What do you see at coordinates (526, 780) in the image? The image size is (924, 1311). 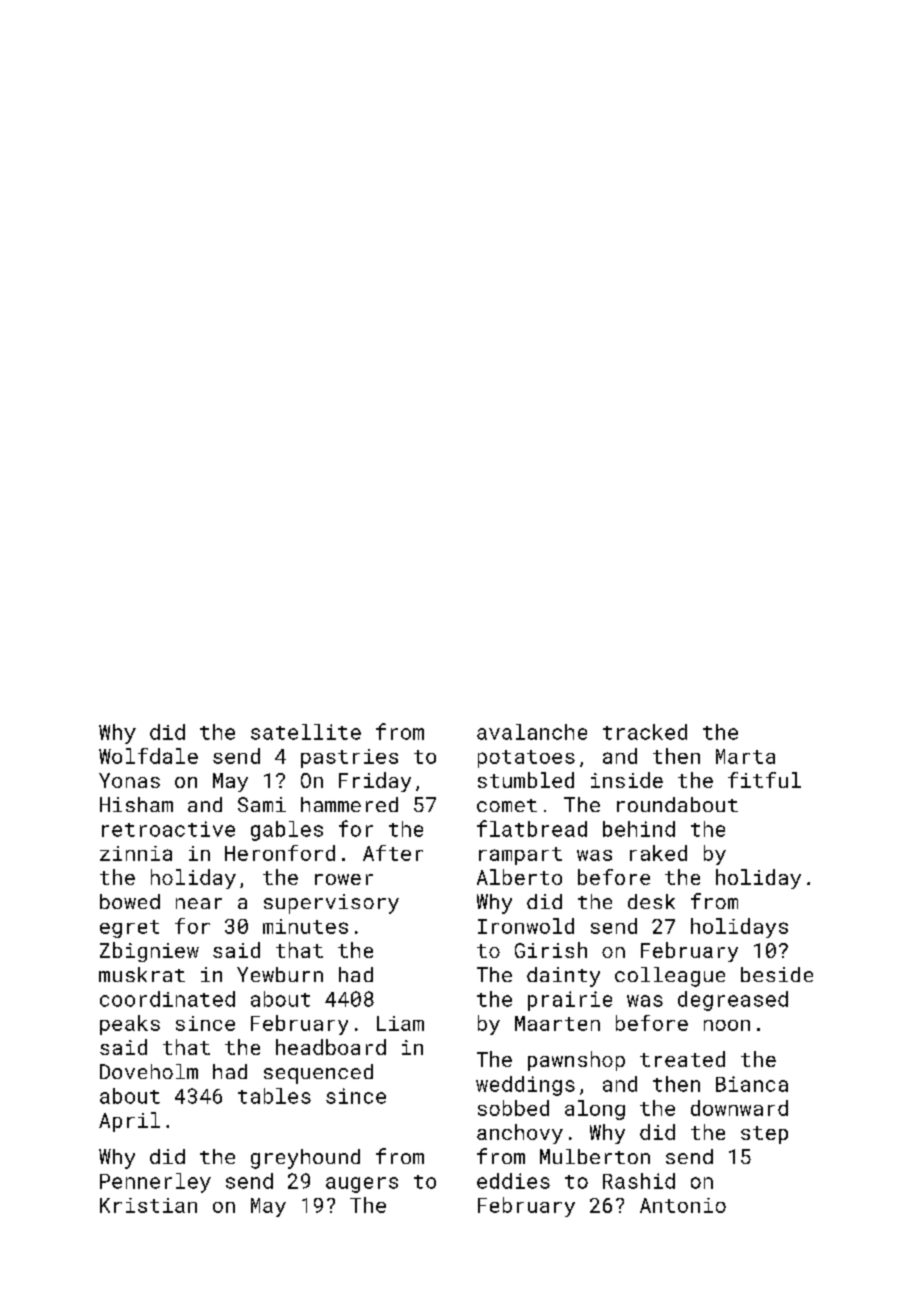 I see `stumbled` at bounding box center [526, 780].
